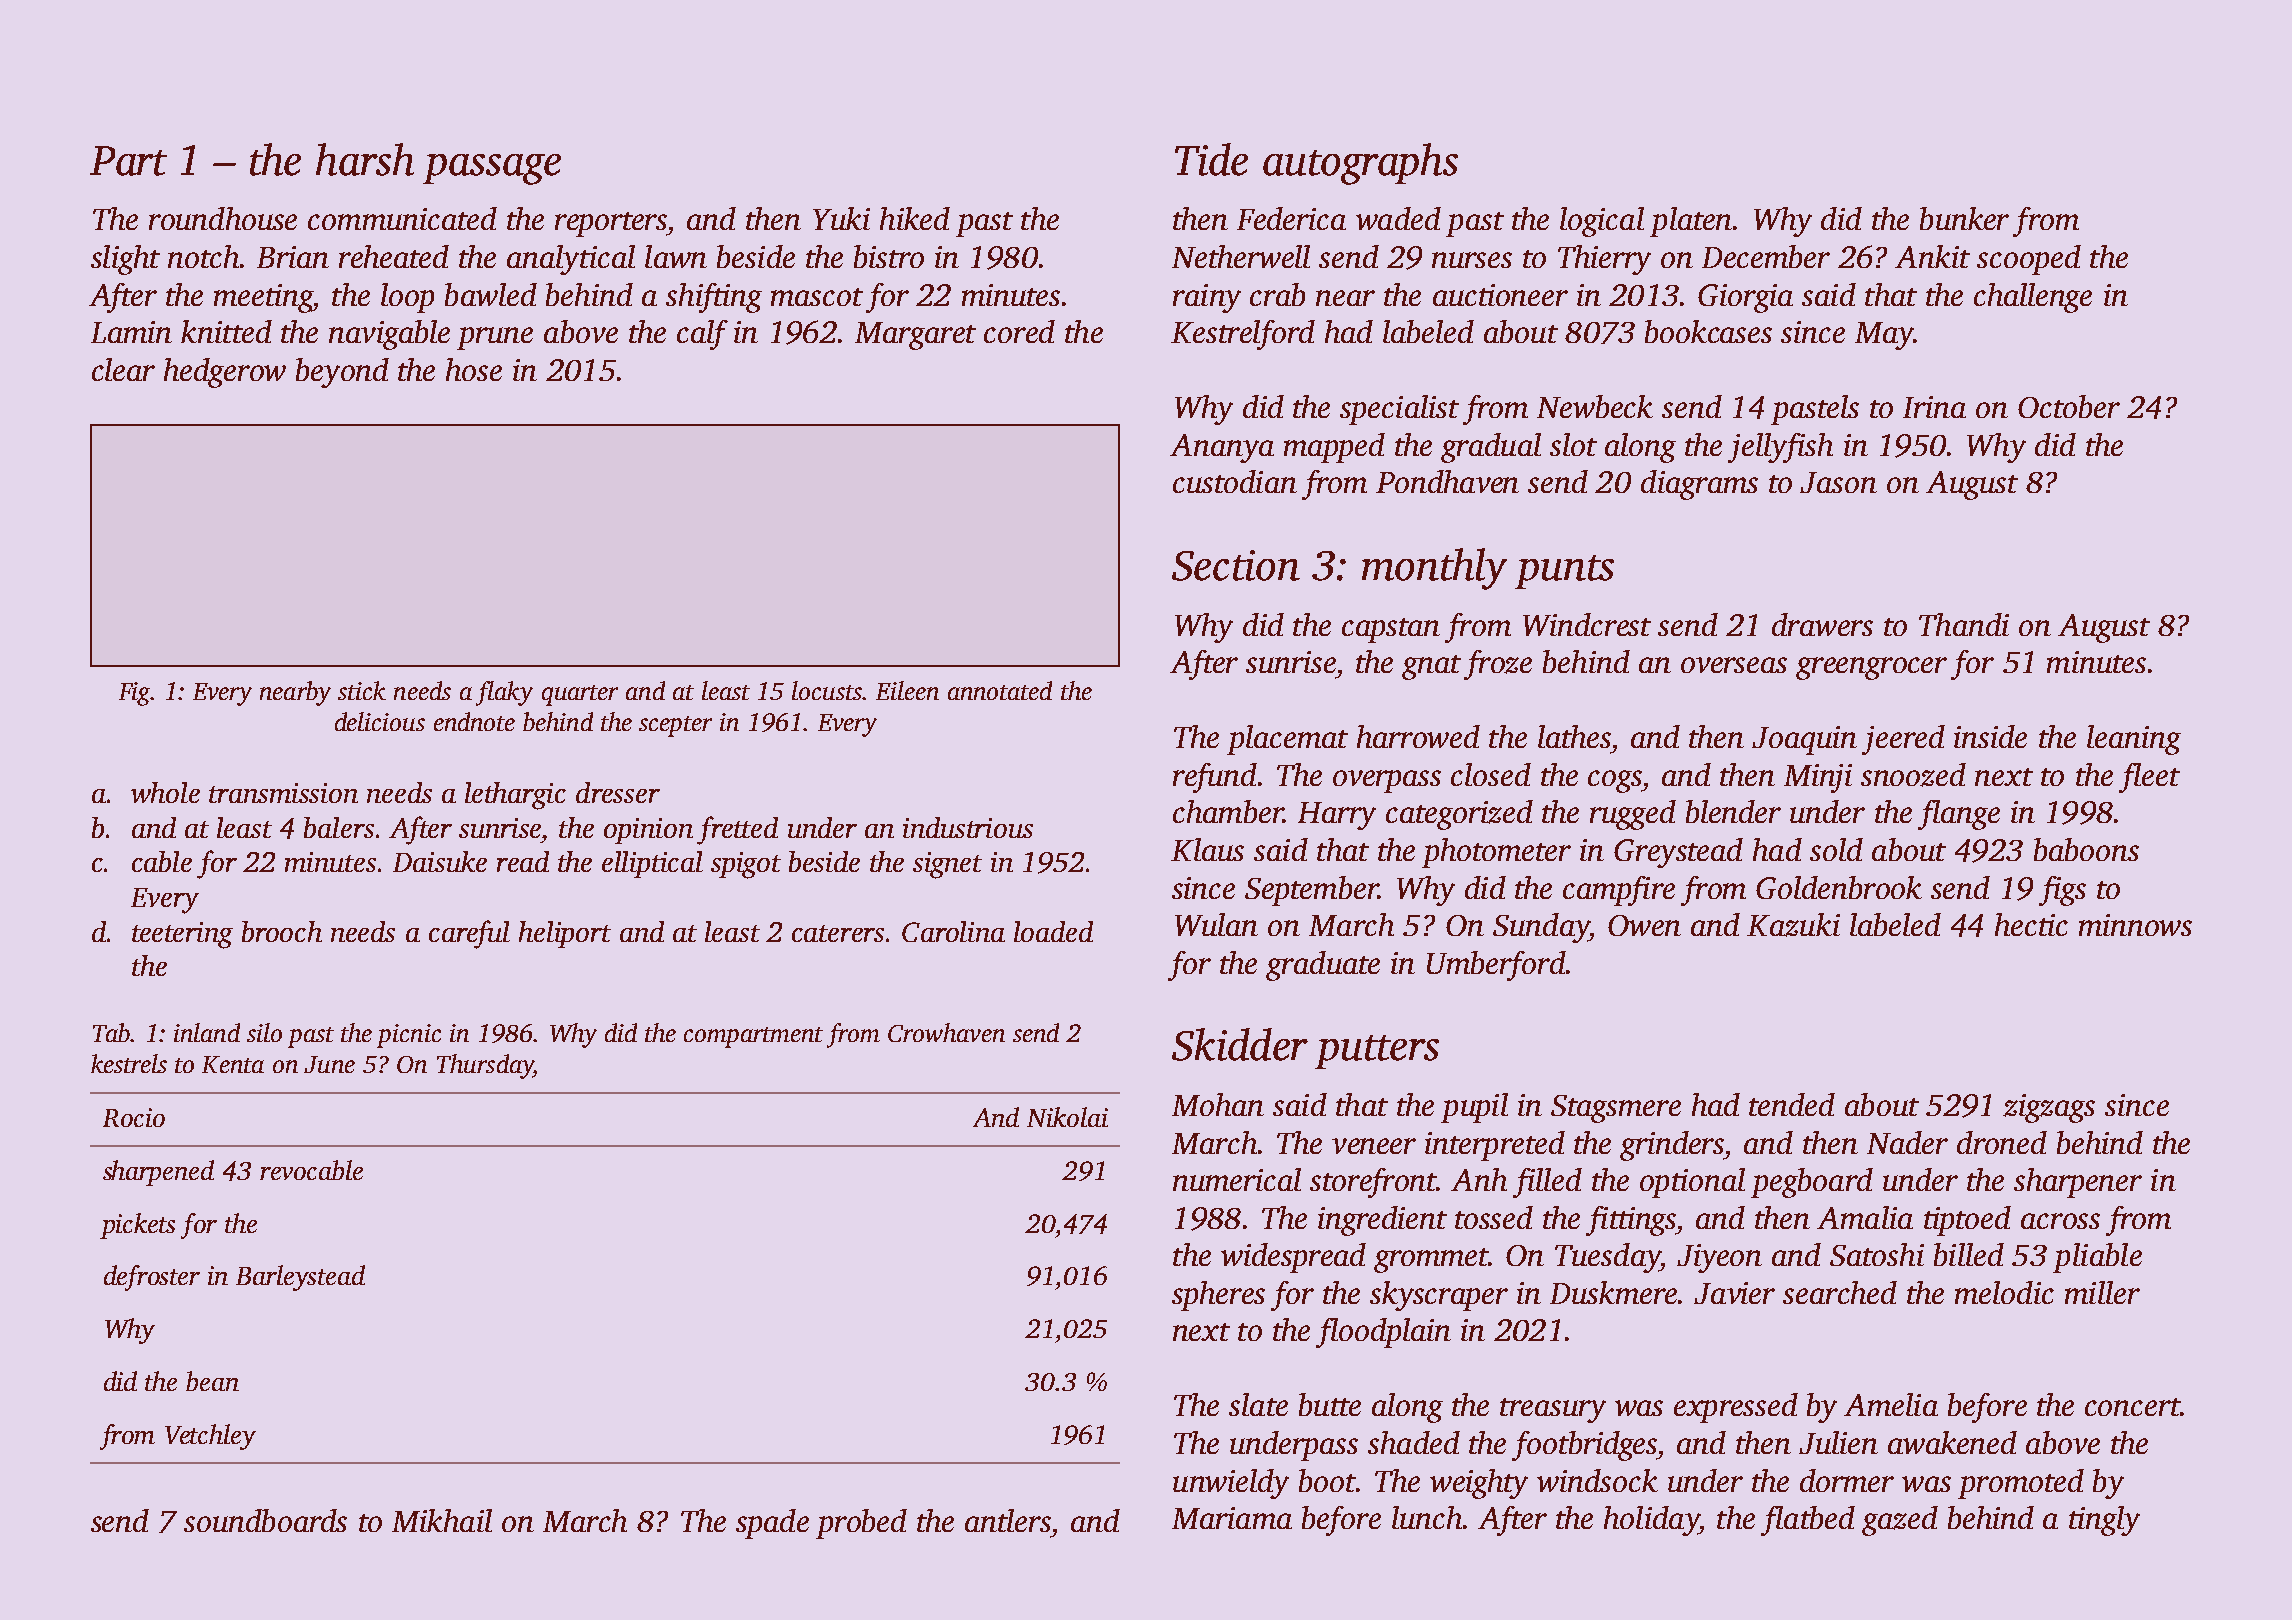 The width and height of the screenshot is (2292, 1620). Describe the element at coordinates (1360, 164) in the screenshot. I see `autographs` at that location.
